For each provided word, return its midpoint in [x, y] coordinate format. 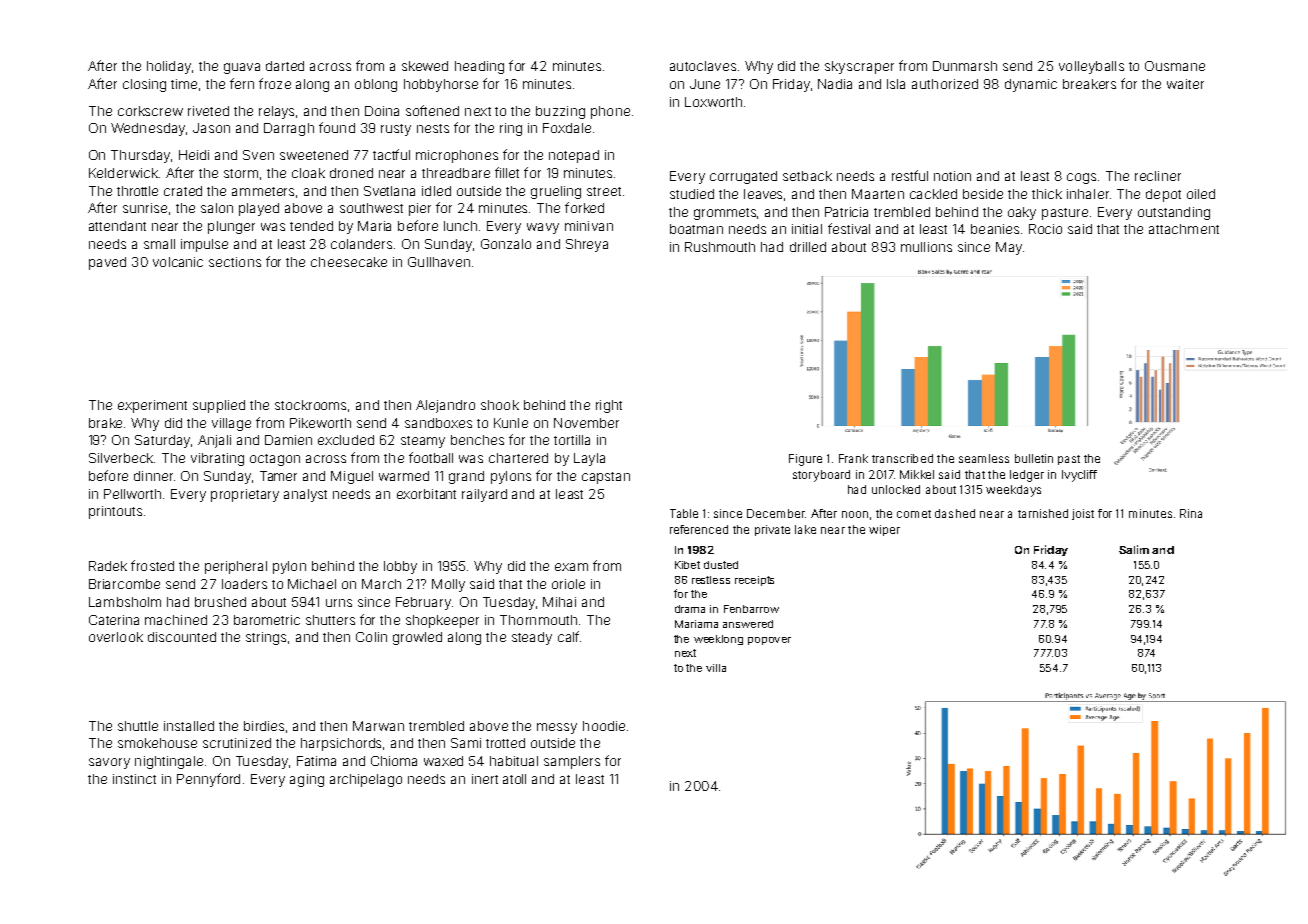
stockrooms [310, 405]
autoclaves [703, 66]
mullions [926, 247]
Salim [1134, 549]
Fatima [316, 761]
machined [176, 620]
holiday [169, 67]
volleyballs [1091, 67]
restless [711, 580]
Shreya [587, 245]
